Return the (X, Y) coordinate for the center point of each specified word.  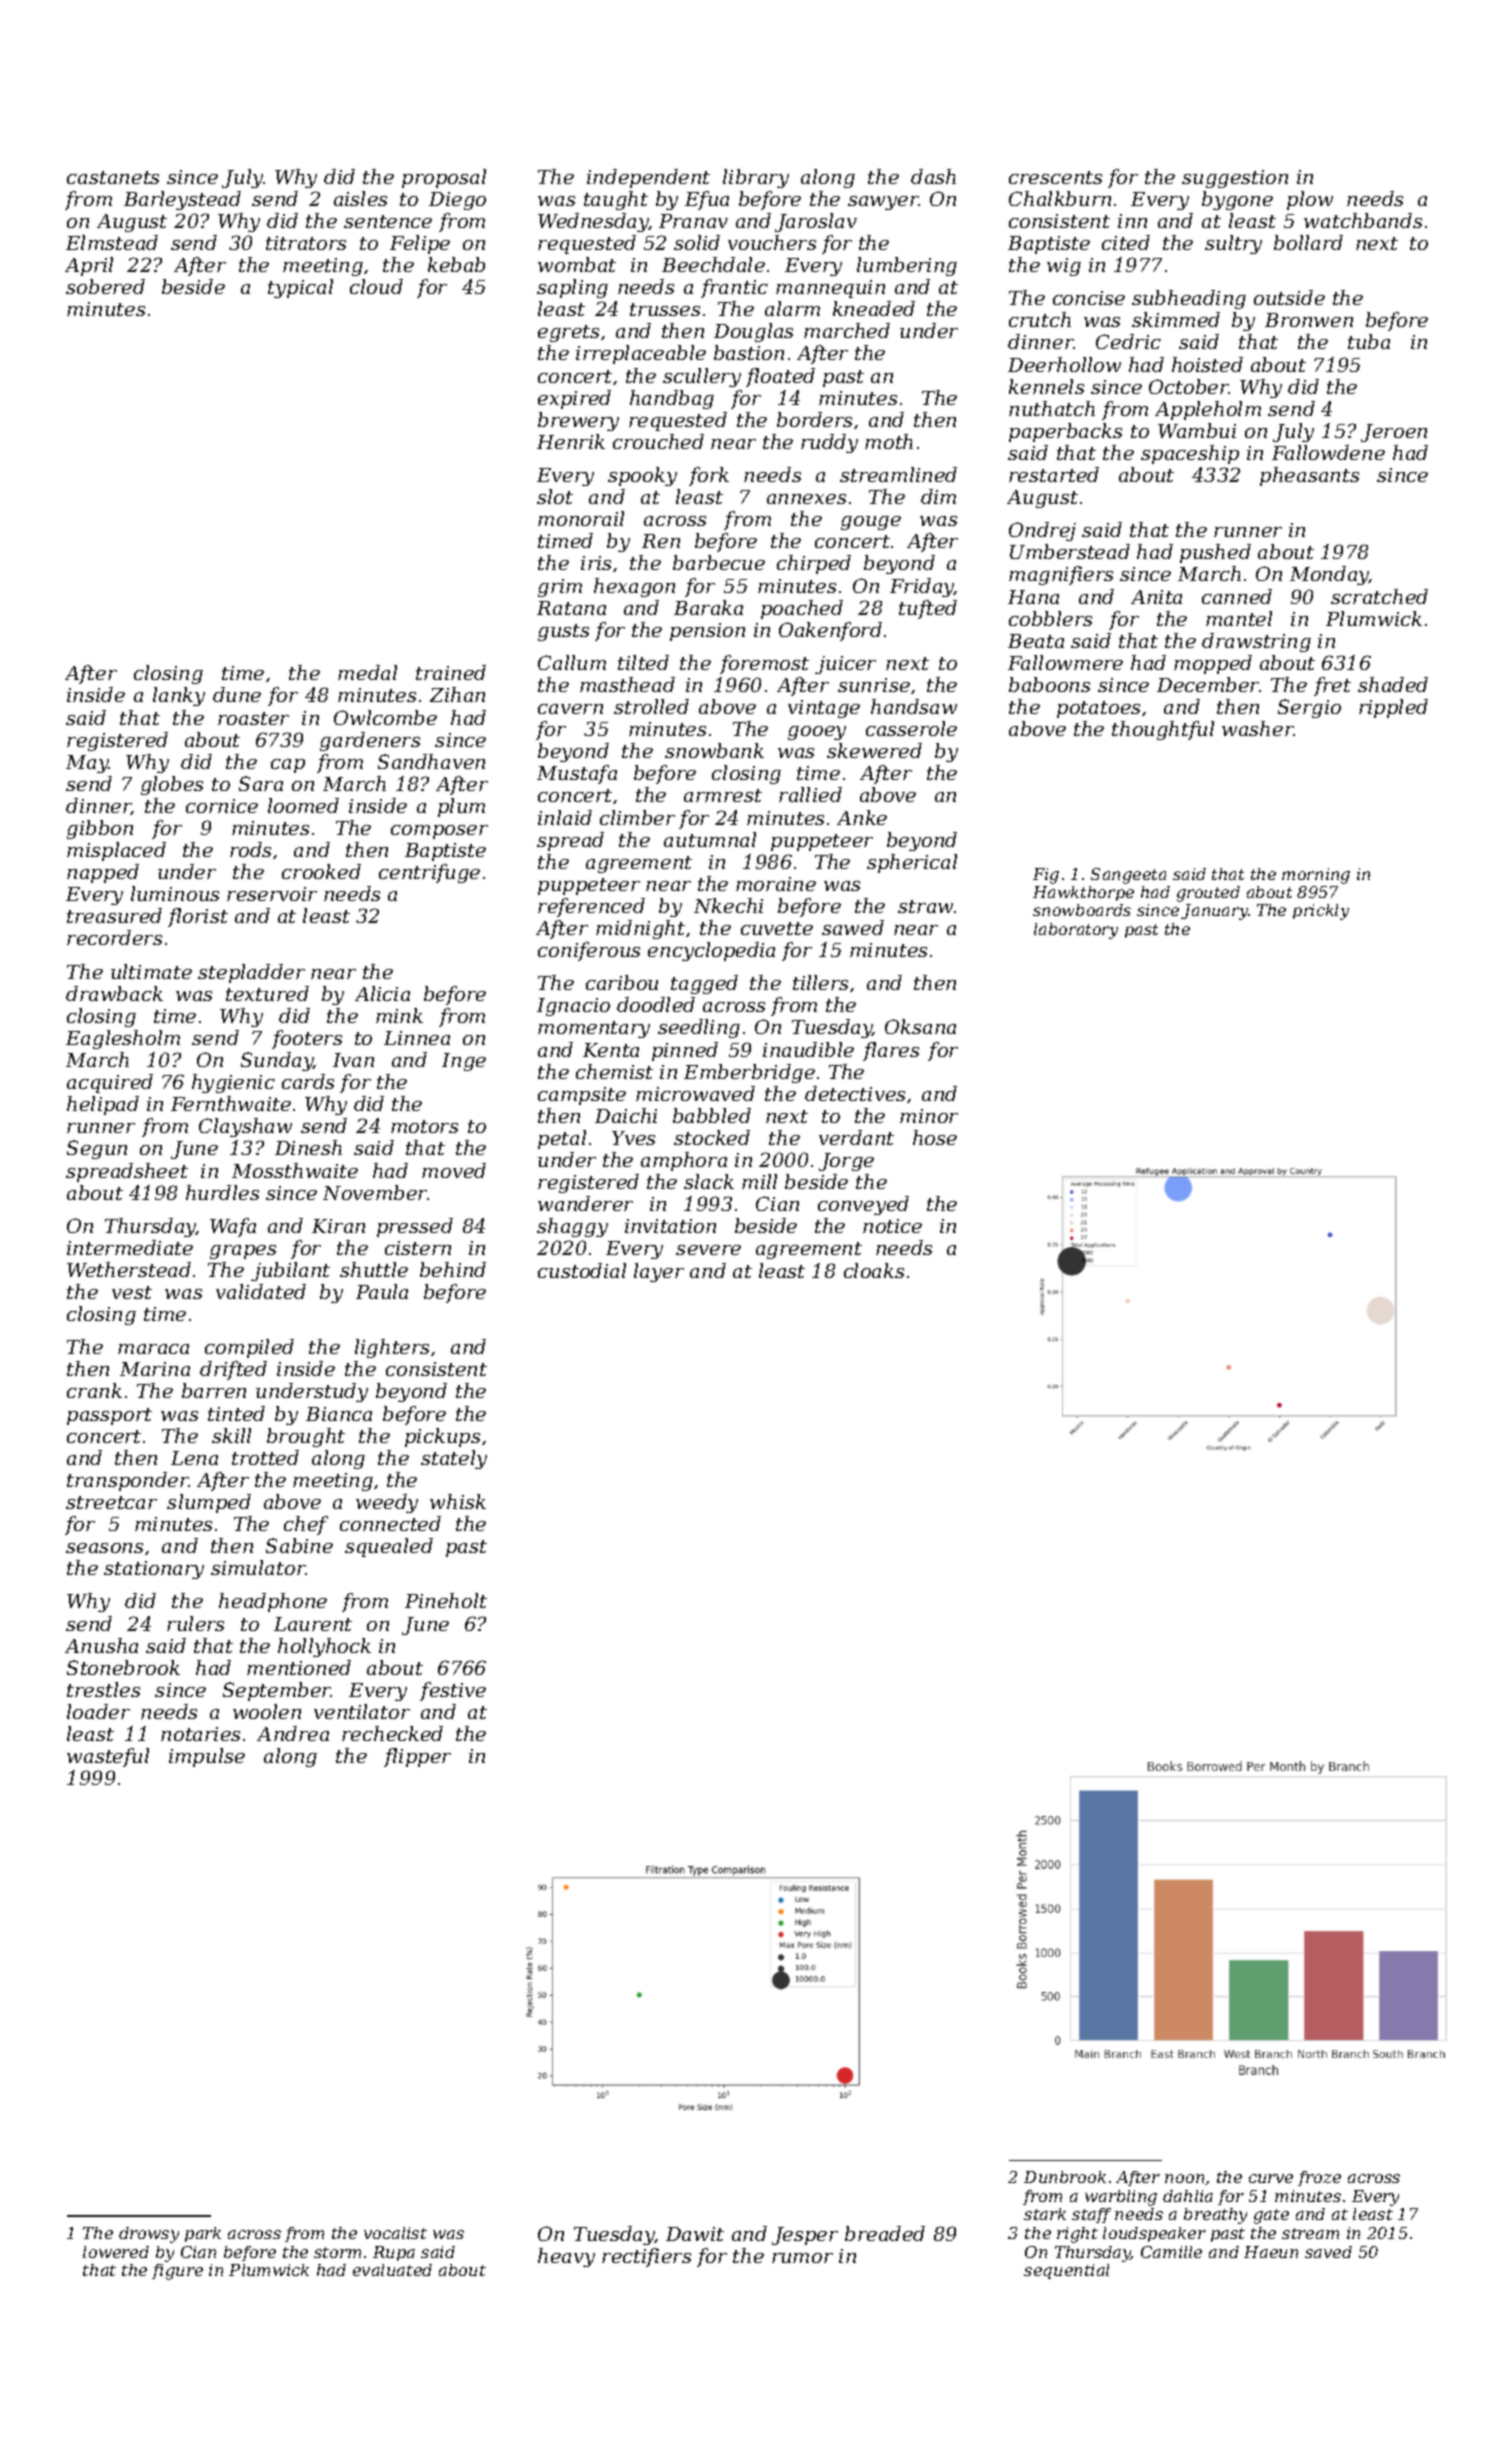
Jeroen (1394, 433)
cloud (376, 286)
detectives (855, 1093)
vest (132, 1292)
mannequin (830, 289)
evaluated (392, 2270)
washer (1258, 728)
